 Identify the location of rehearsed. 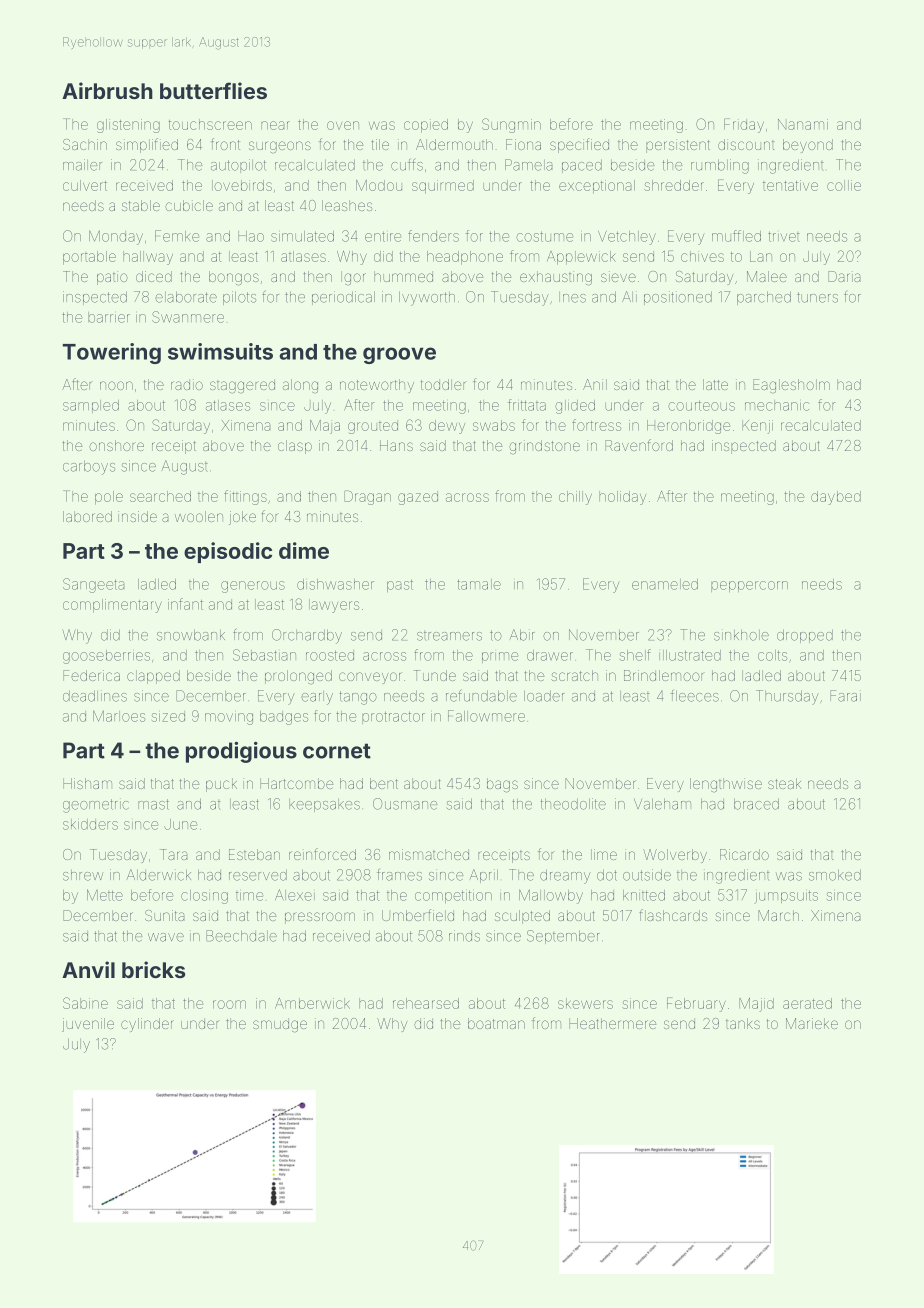
(426, 1003).
